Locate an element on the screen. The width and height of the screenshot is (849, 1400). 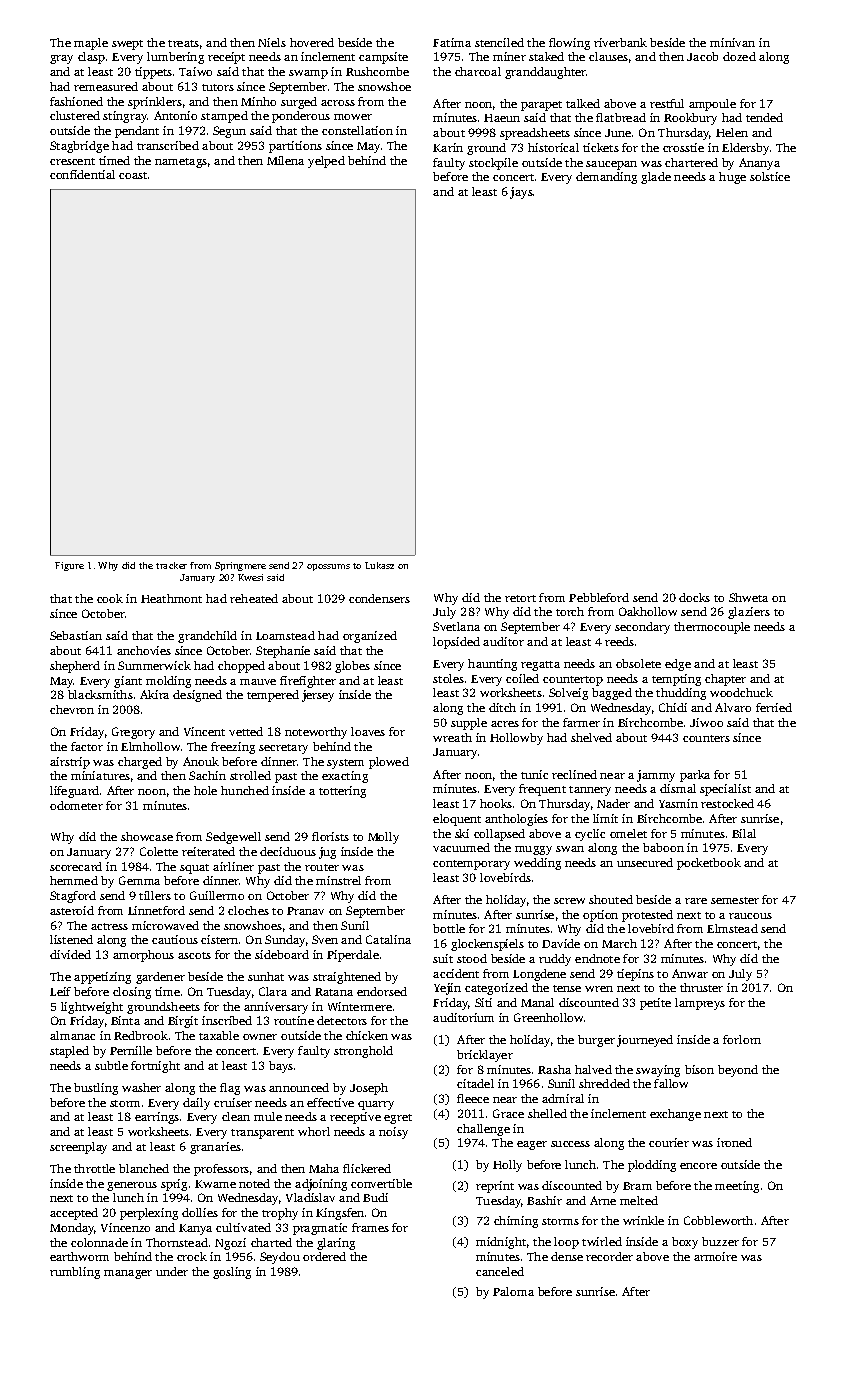
nametags is located at coordinates (181, 163).
